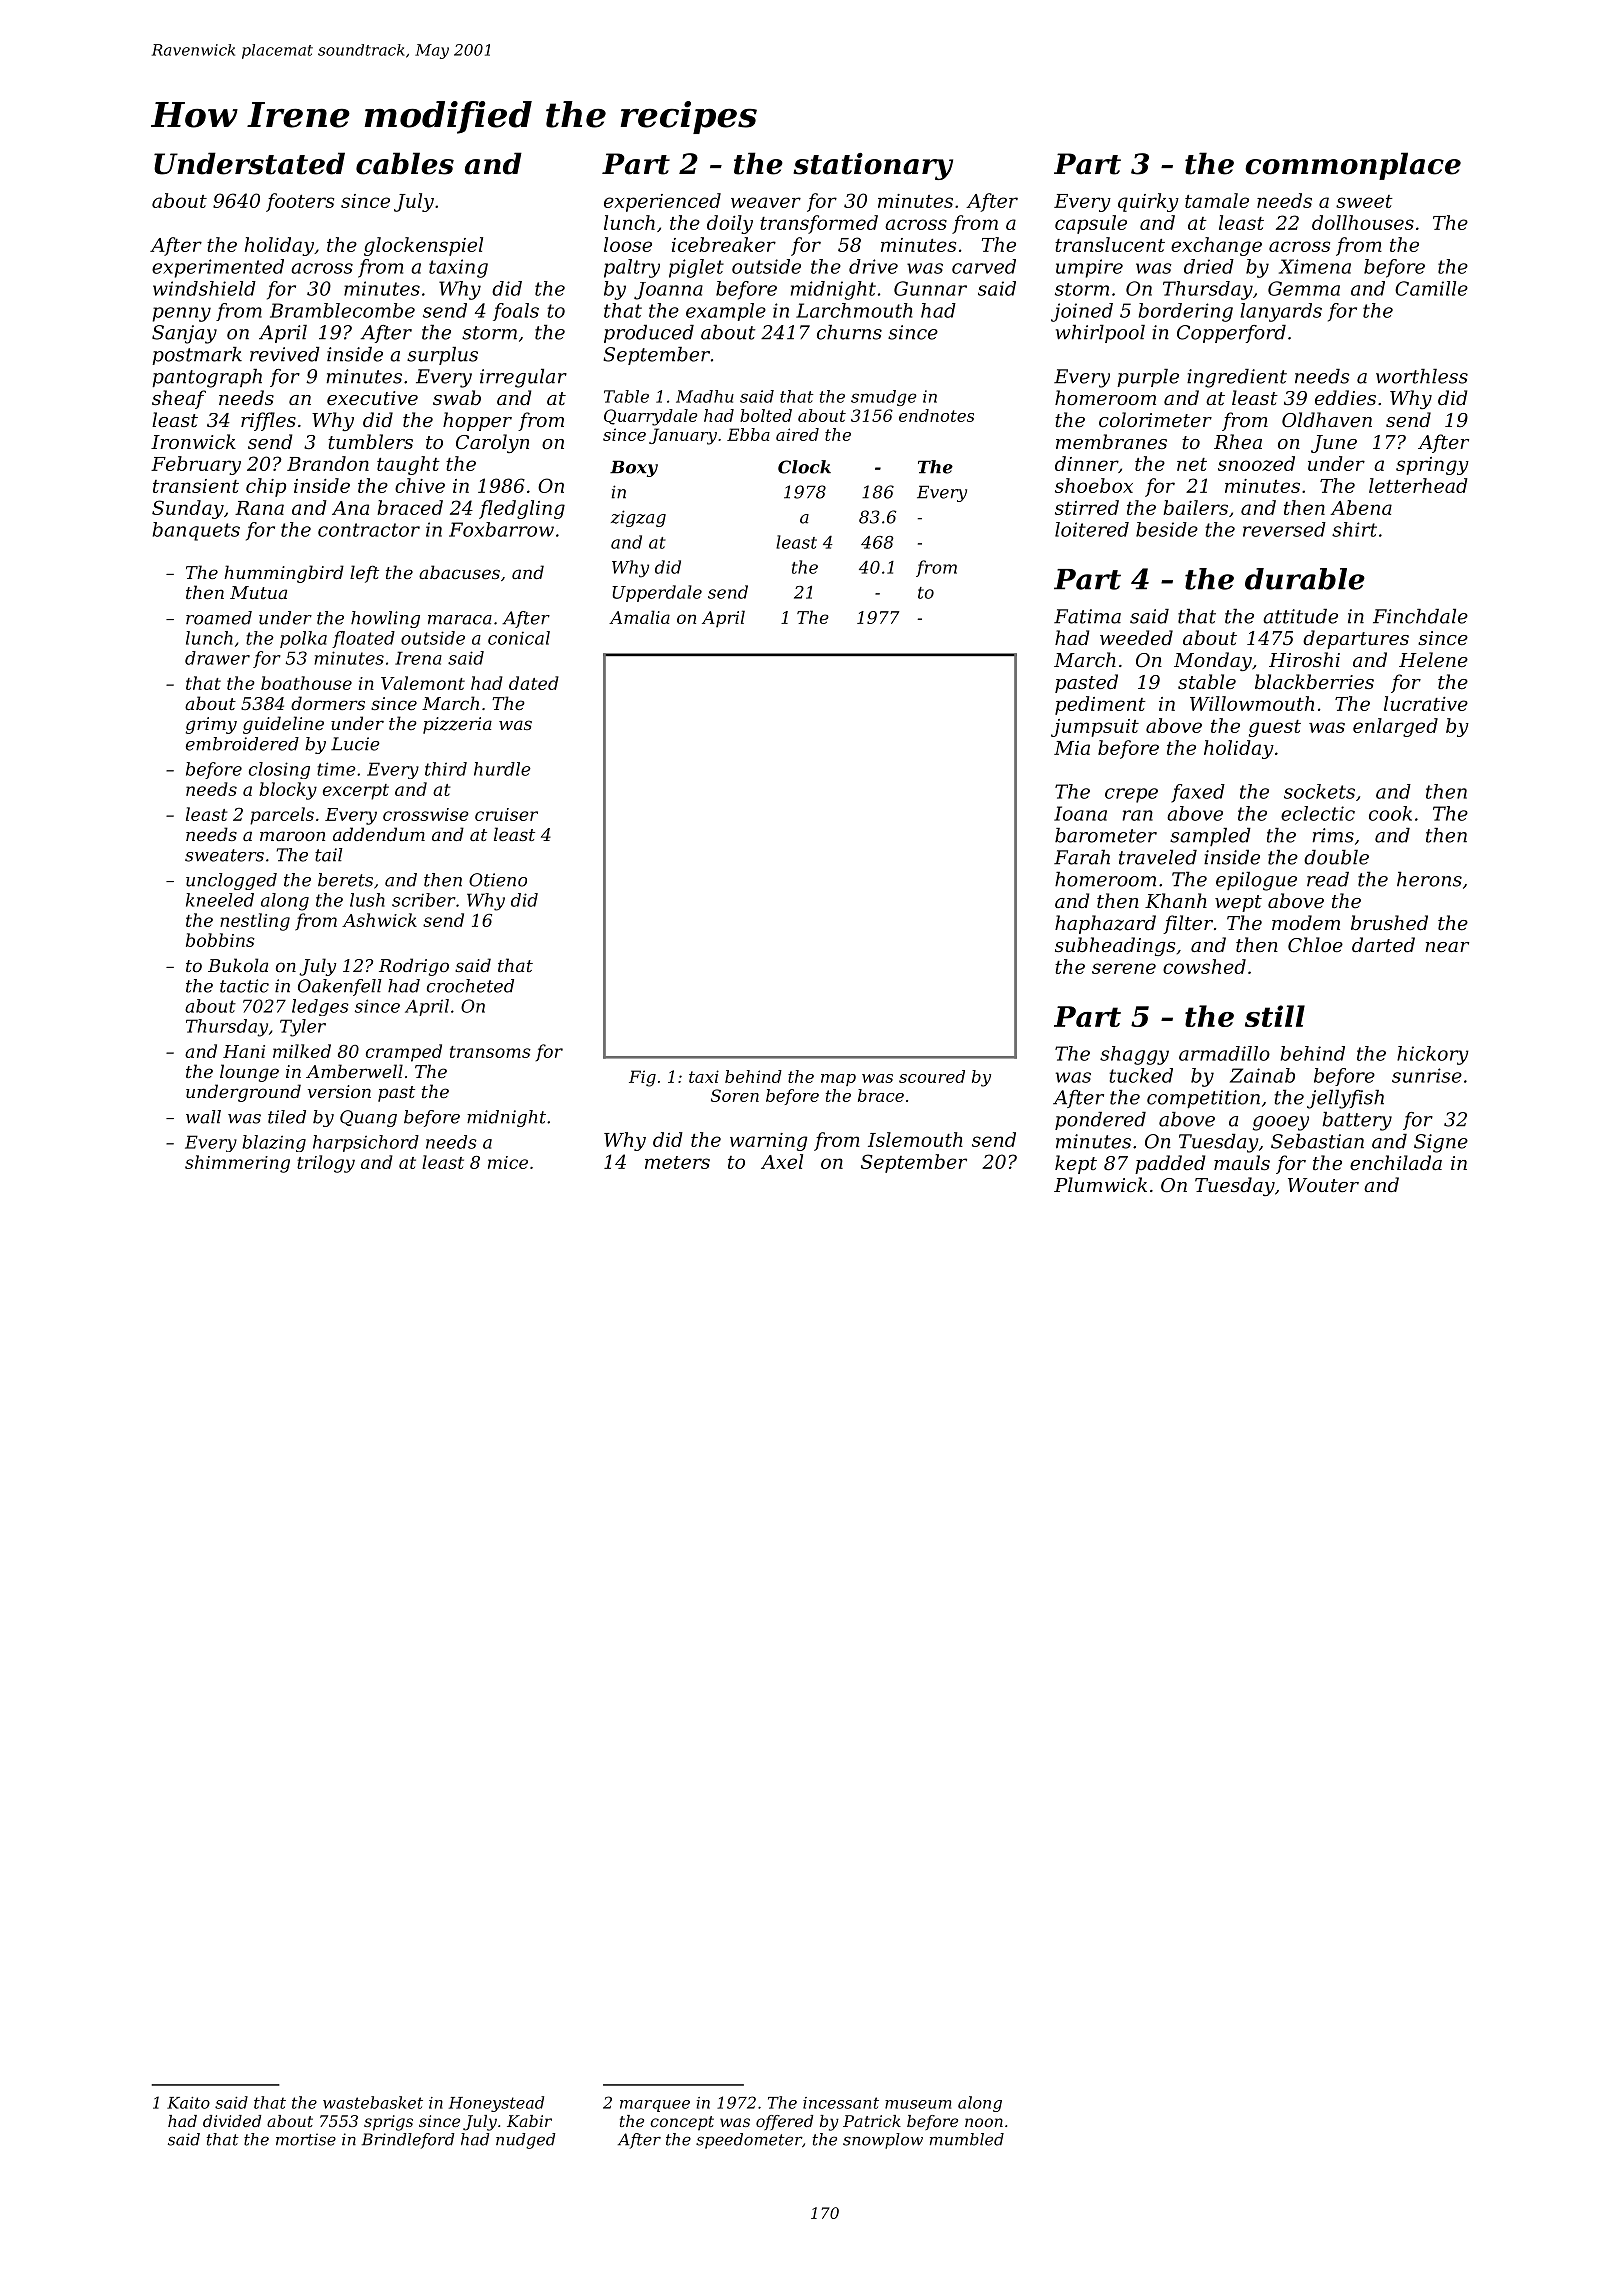 This page has width=1620, height=2292. What do you see at coordinates (873, 166) in the page?
I see `stationary` at bounding box center [873, 166].
